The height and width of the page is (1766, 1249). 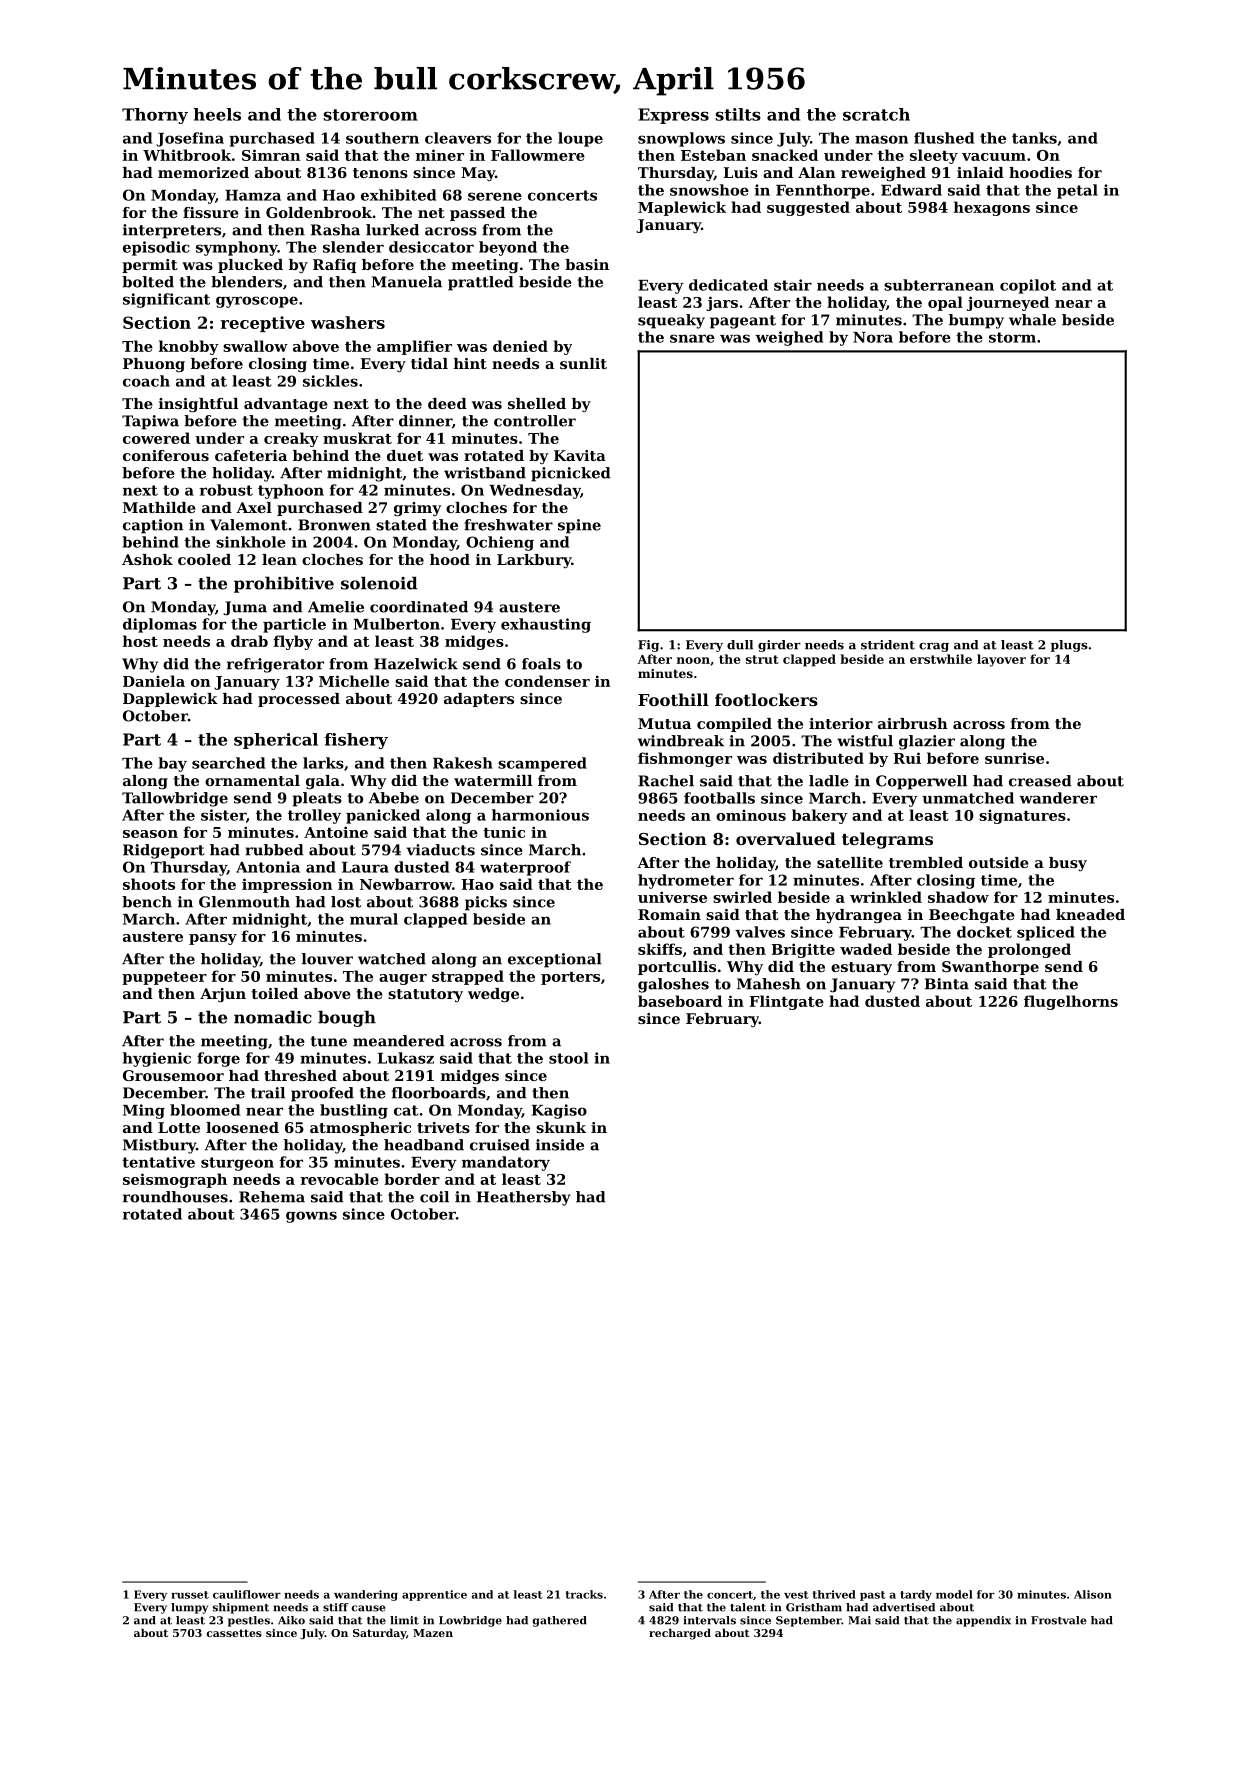 What do you see at coordinates (506, 1163) in the page?
I see `mandatory` at bounding box center [506, 1163].
